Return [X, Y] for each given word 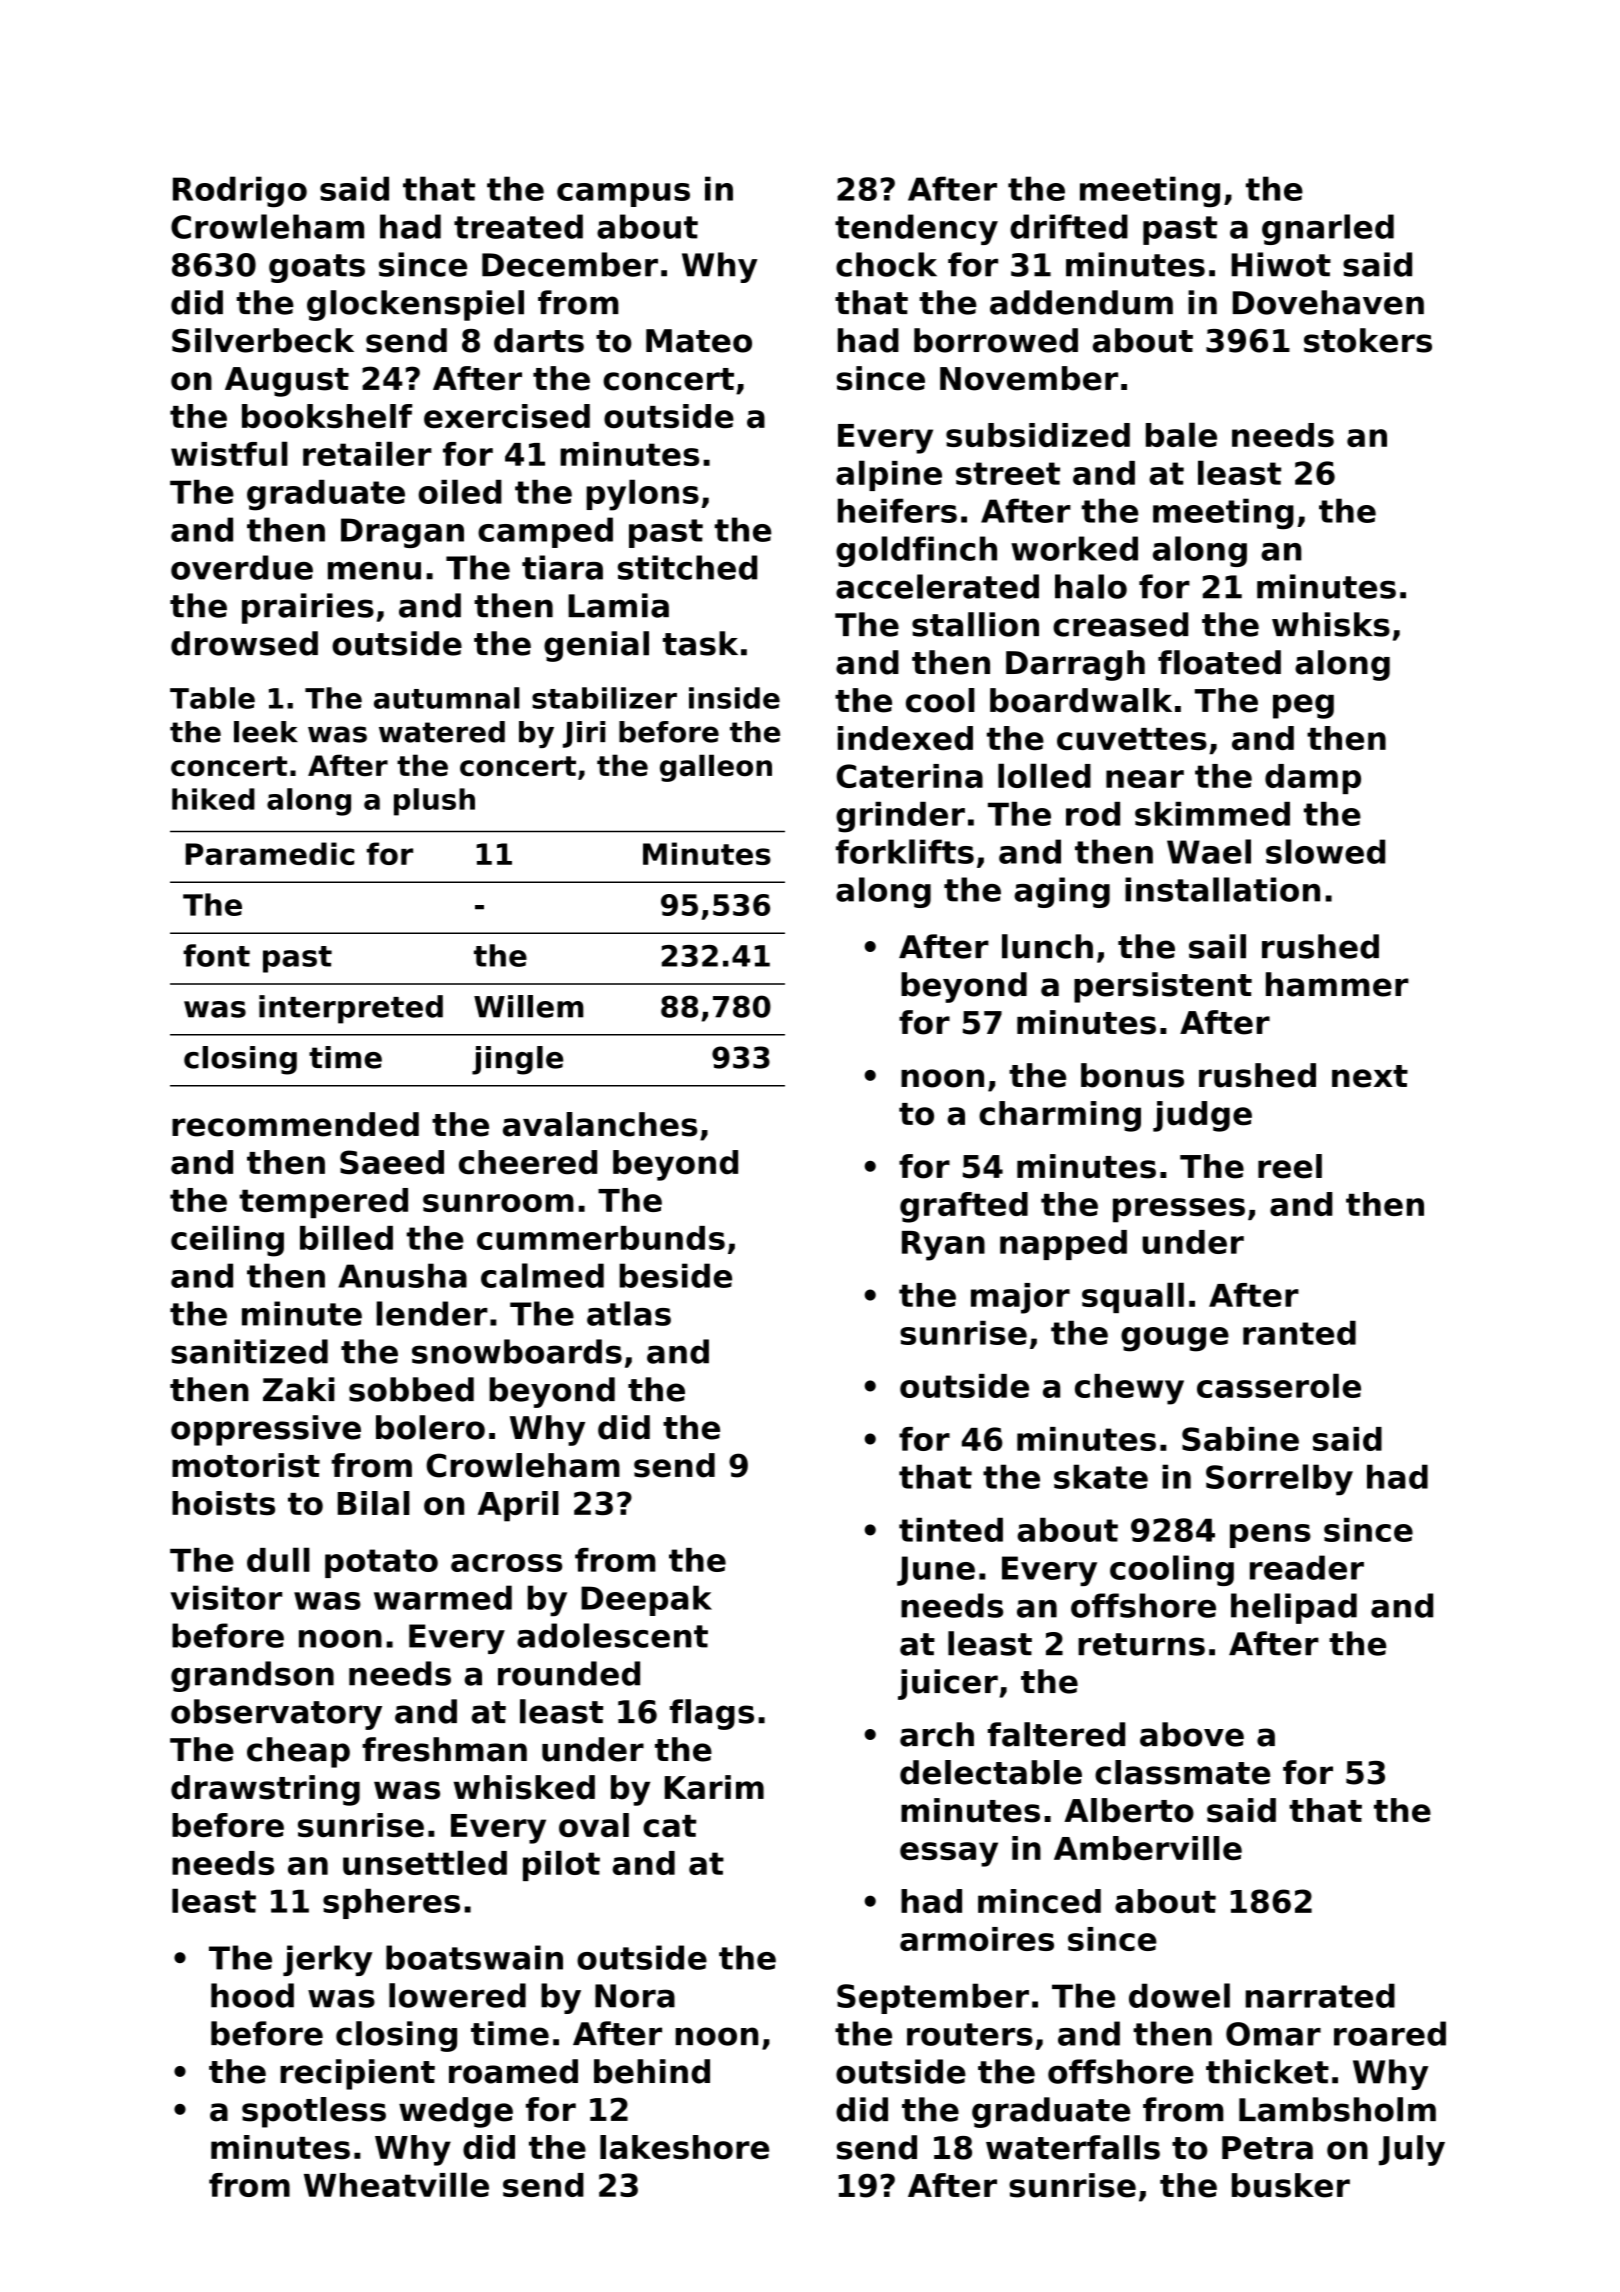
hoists [223, 1503]
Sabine [1240, 1439]
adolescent [612, 1635]
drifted [1069, 226]
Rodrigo [240, 192]
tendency [916, 229]
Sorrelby [1279, 1480]
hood [252, 1995]
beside [676, 1275]
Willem [528, 1006]
